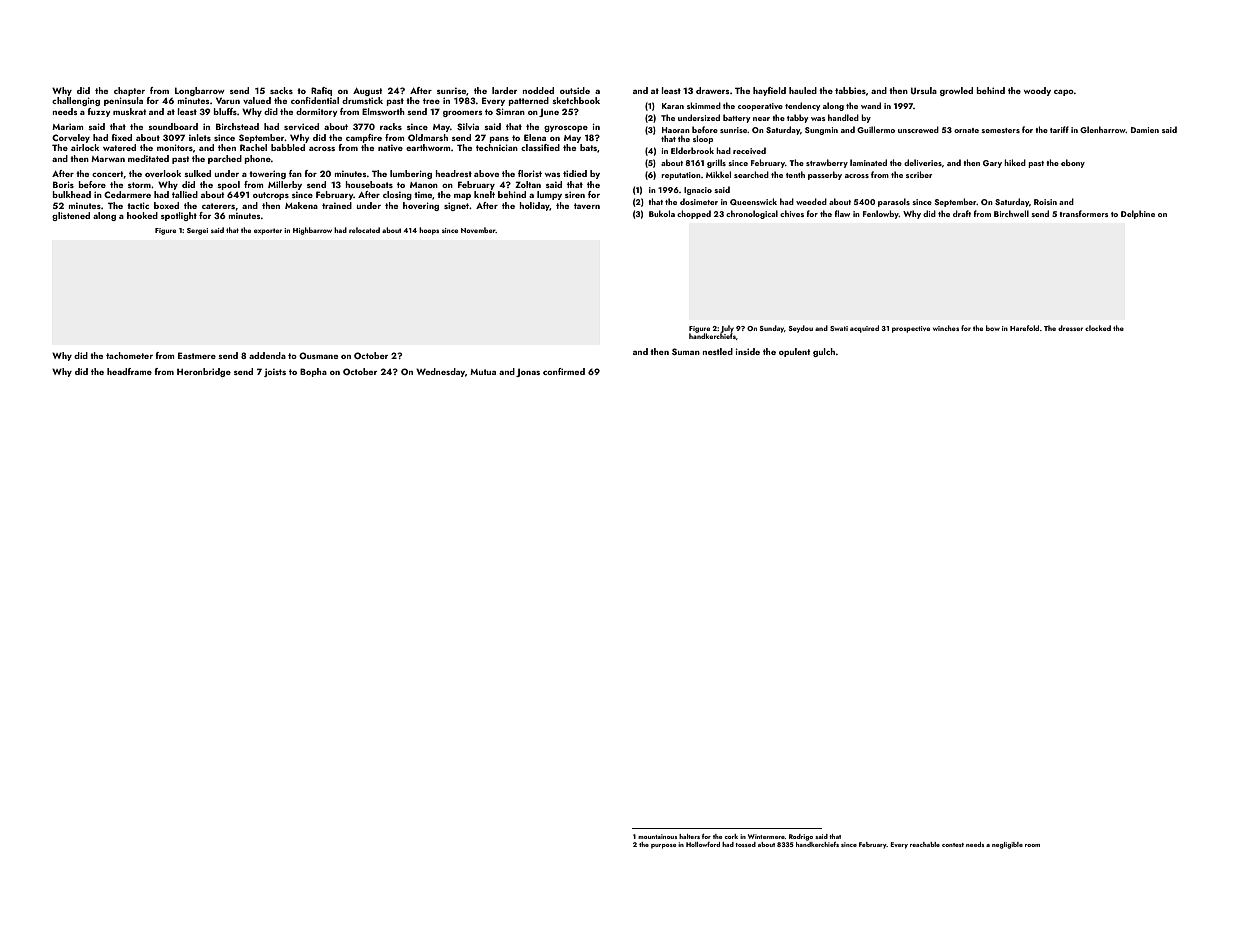 This page has height=952, width=1233. What do you see at coordinates (313, 372) in the page?
I see `Bopha` at bounding box center [313, 372].
